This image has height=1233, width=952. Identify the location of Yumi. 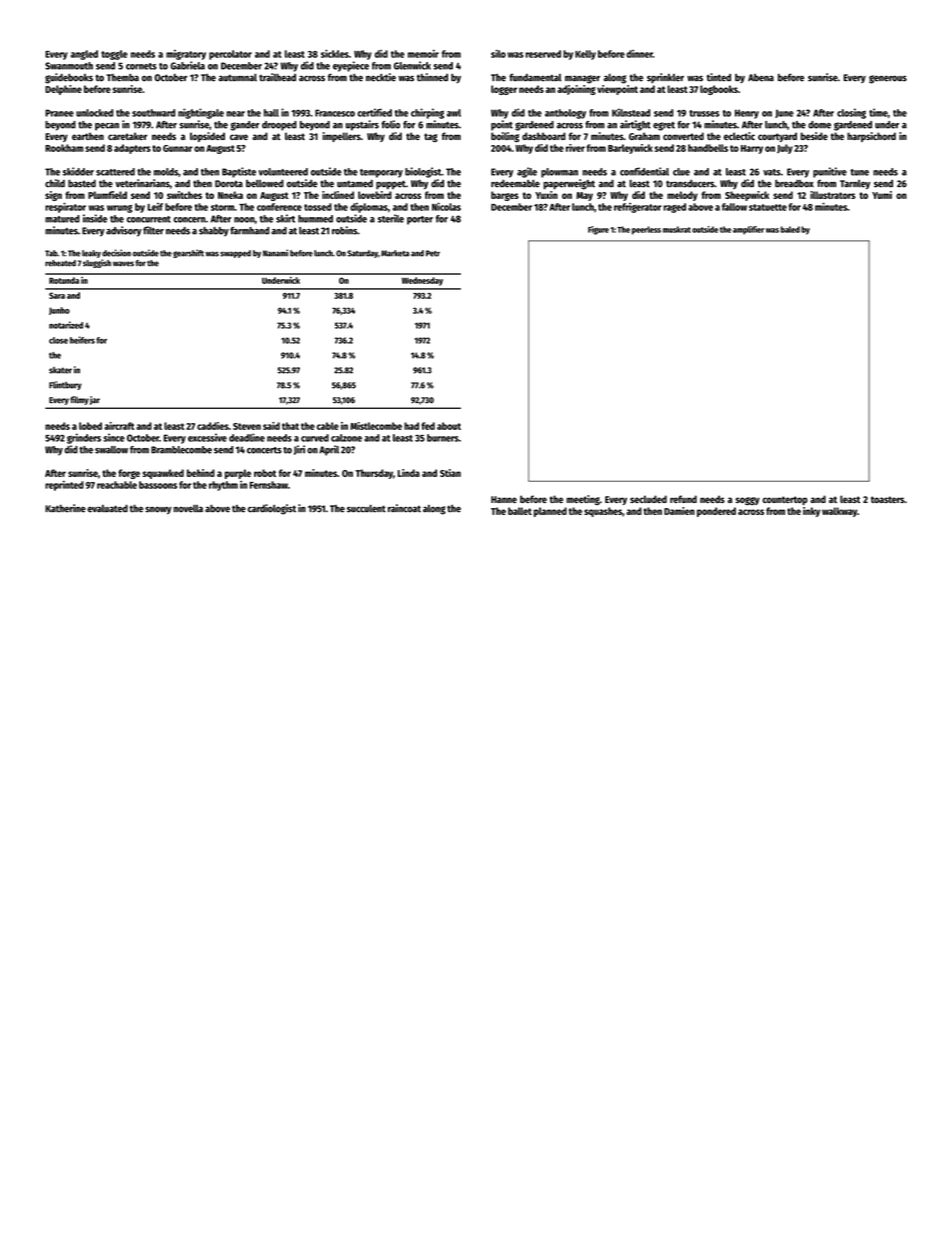
(882, 195).
